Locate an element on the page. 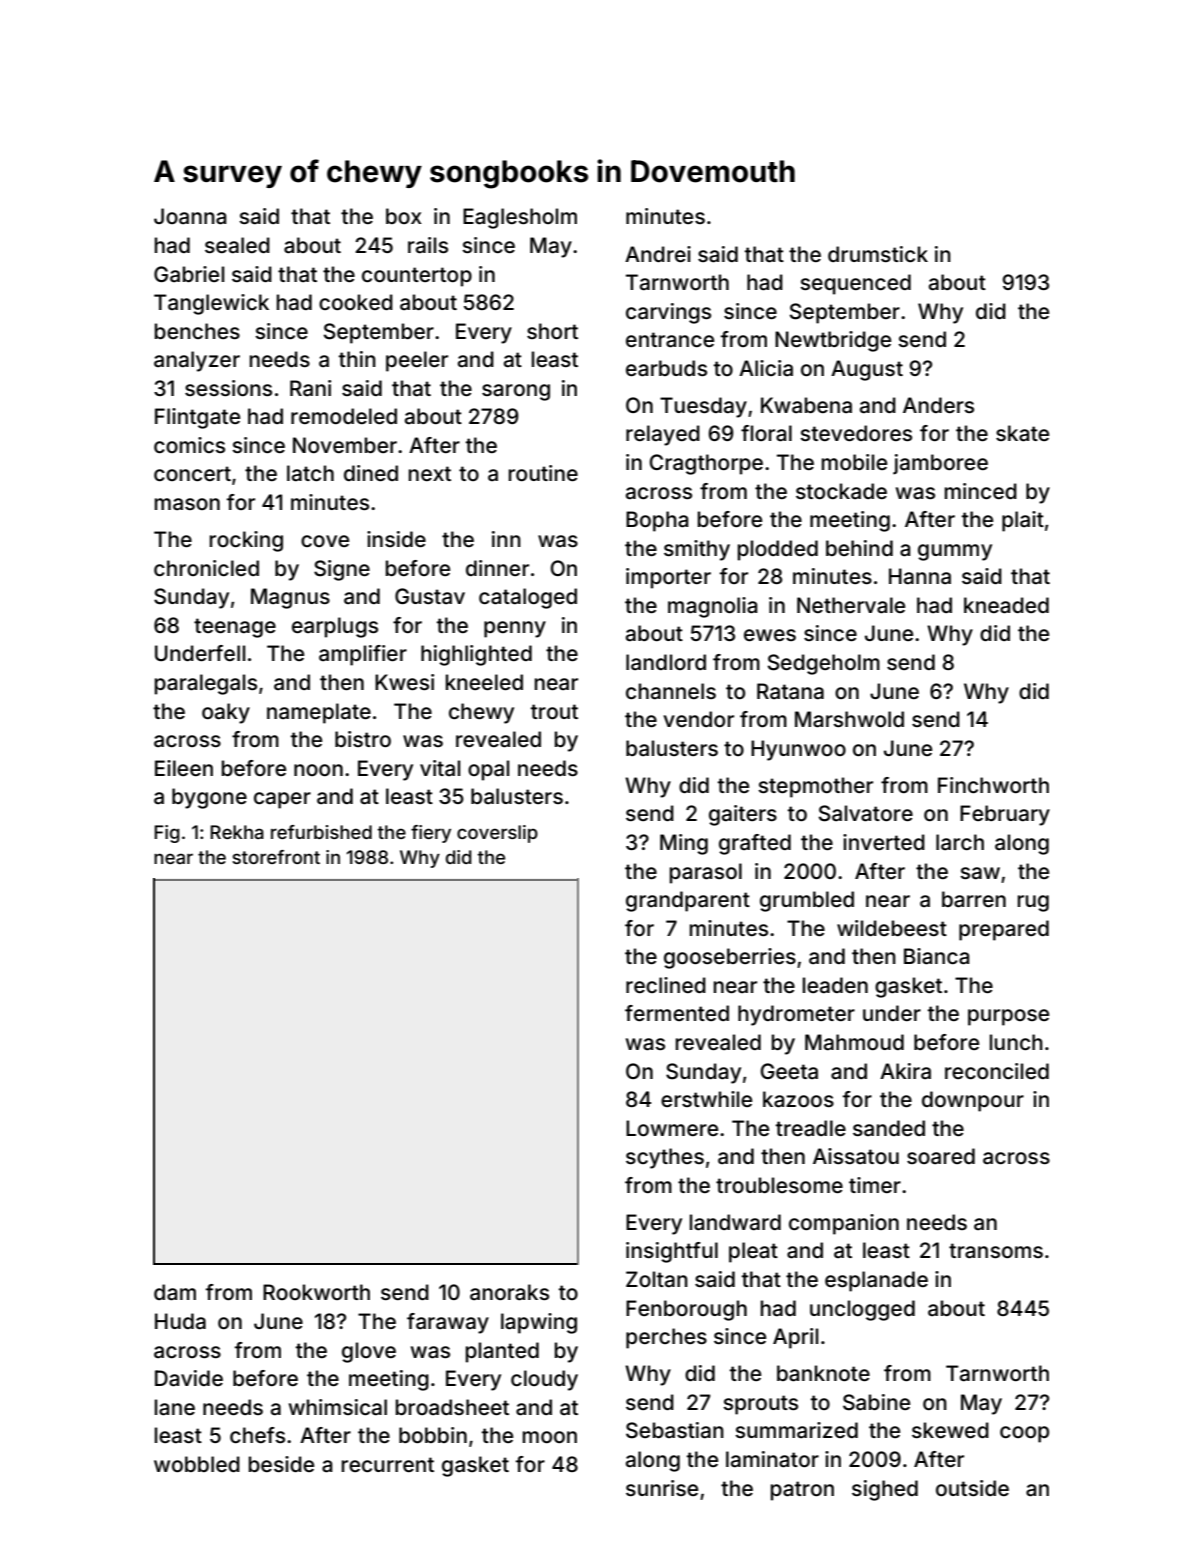 This page has width=1204, height=1559. Hanna is located at coordinates (920, 576).
